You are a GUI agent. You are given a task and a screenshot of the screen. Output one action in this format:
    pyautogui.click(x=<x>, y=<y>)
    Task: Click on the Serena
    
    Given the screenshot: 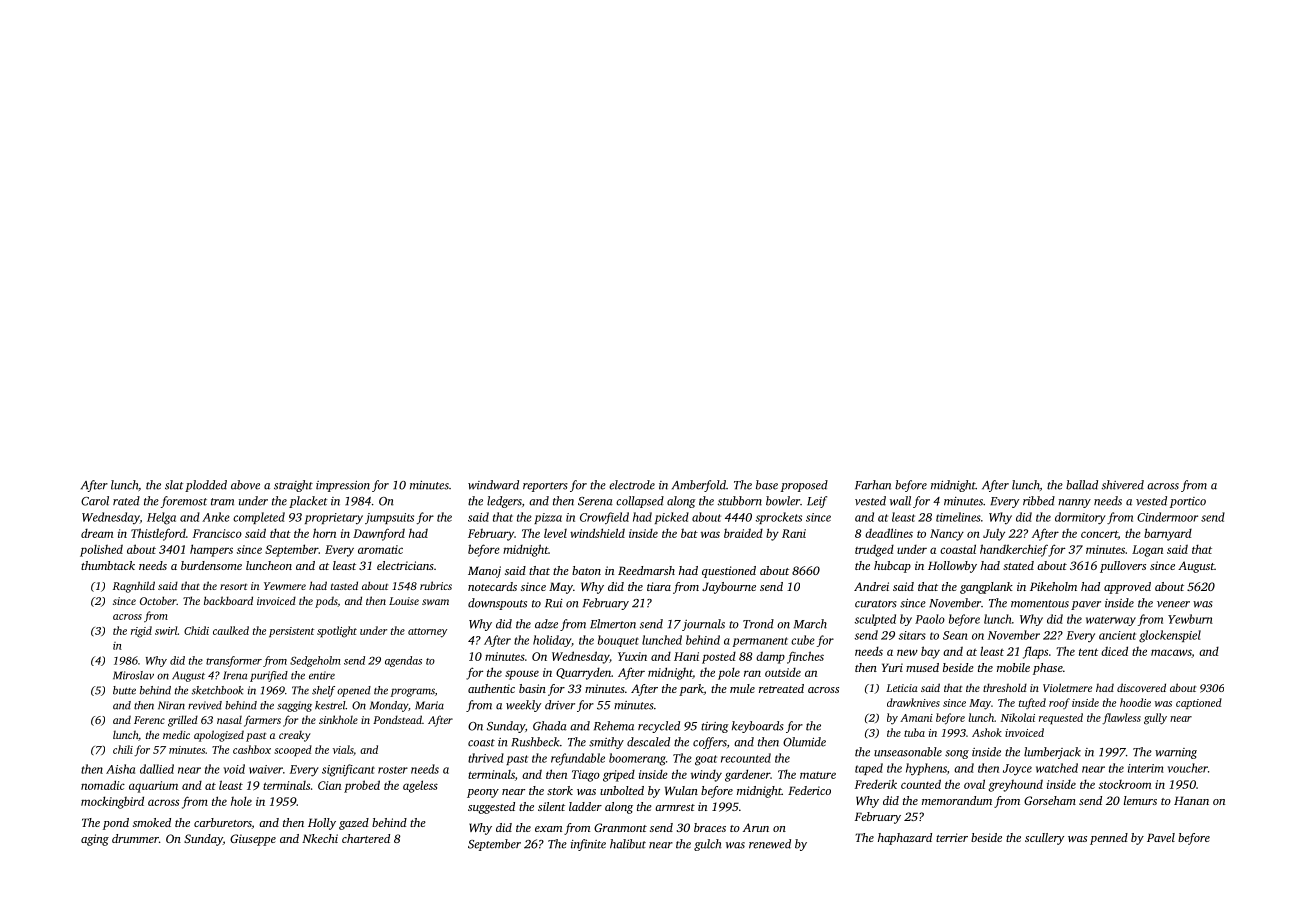 What is the action you would take?
    pyautogui.click(x=595, y=501)
